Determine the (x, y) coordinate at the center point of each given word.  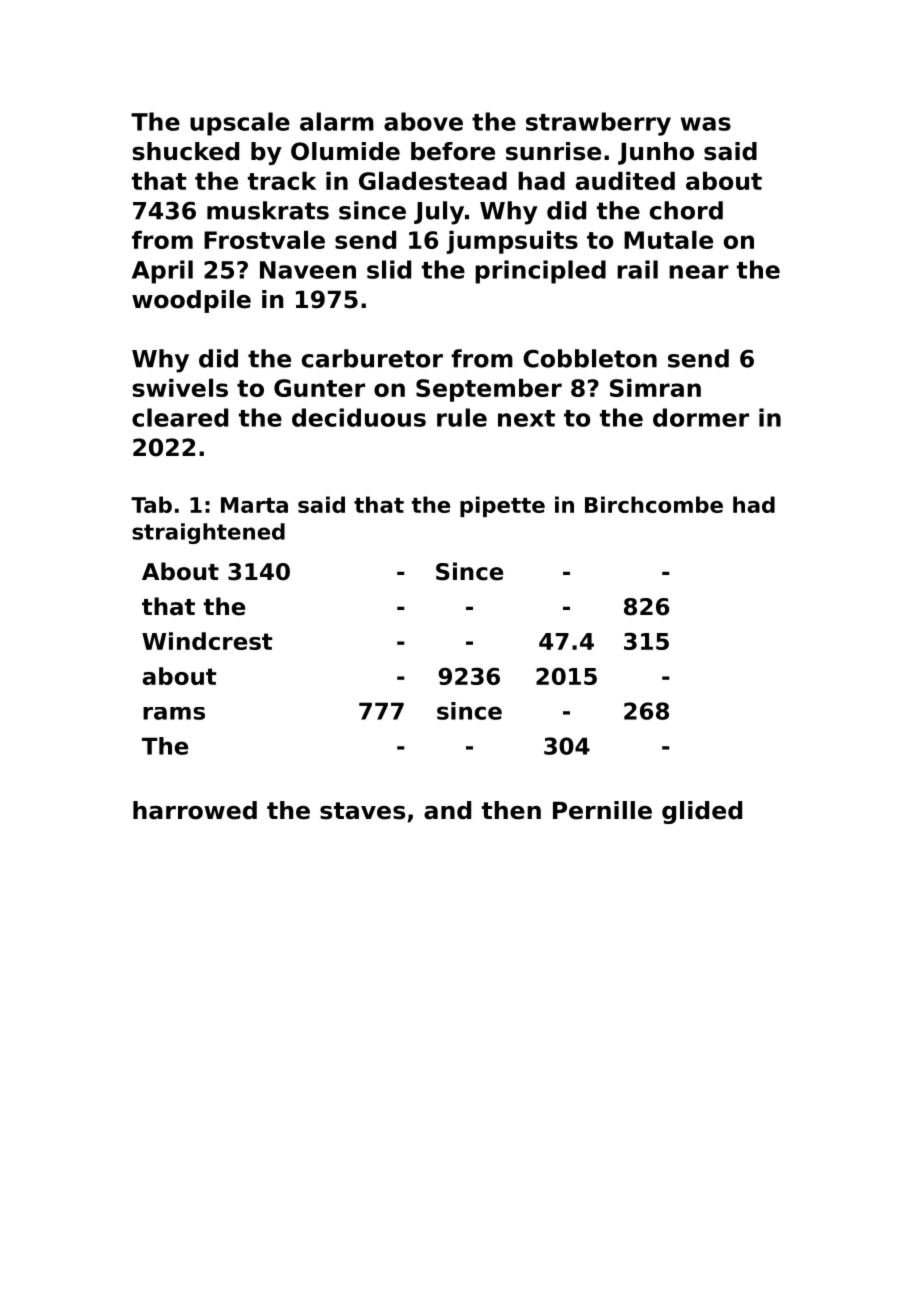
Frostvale (264, 240)
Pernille (602, 810)
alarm (337, 121)
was (706, 124)
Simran (655, 388)
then (511, 810)
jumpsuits (512, 242)
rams (174, 713)
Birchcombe (654, 504)
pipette (502, 506)
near (699, 272)
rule (462, 417)
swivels (180, 388)
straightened (208, 533)
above (423, 121)
